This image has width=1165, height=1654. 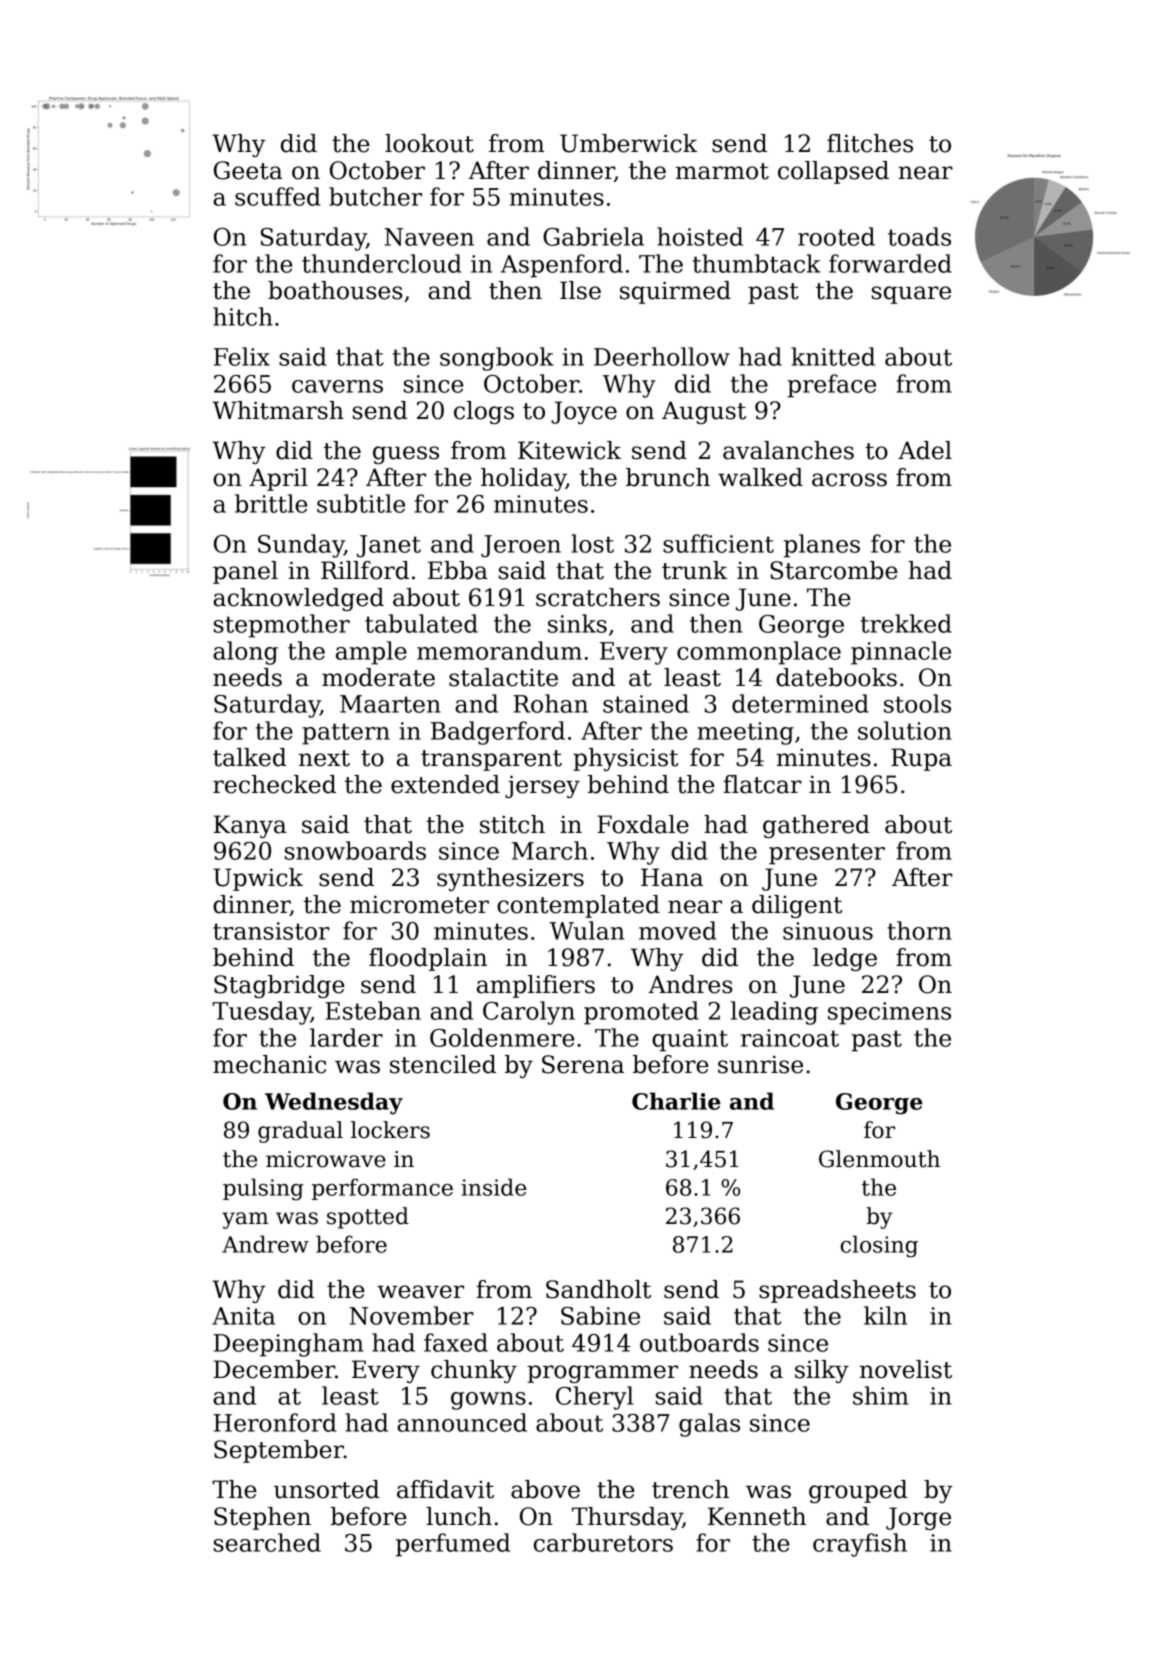 I want to click on yam, so click(x=245, y=1220).
